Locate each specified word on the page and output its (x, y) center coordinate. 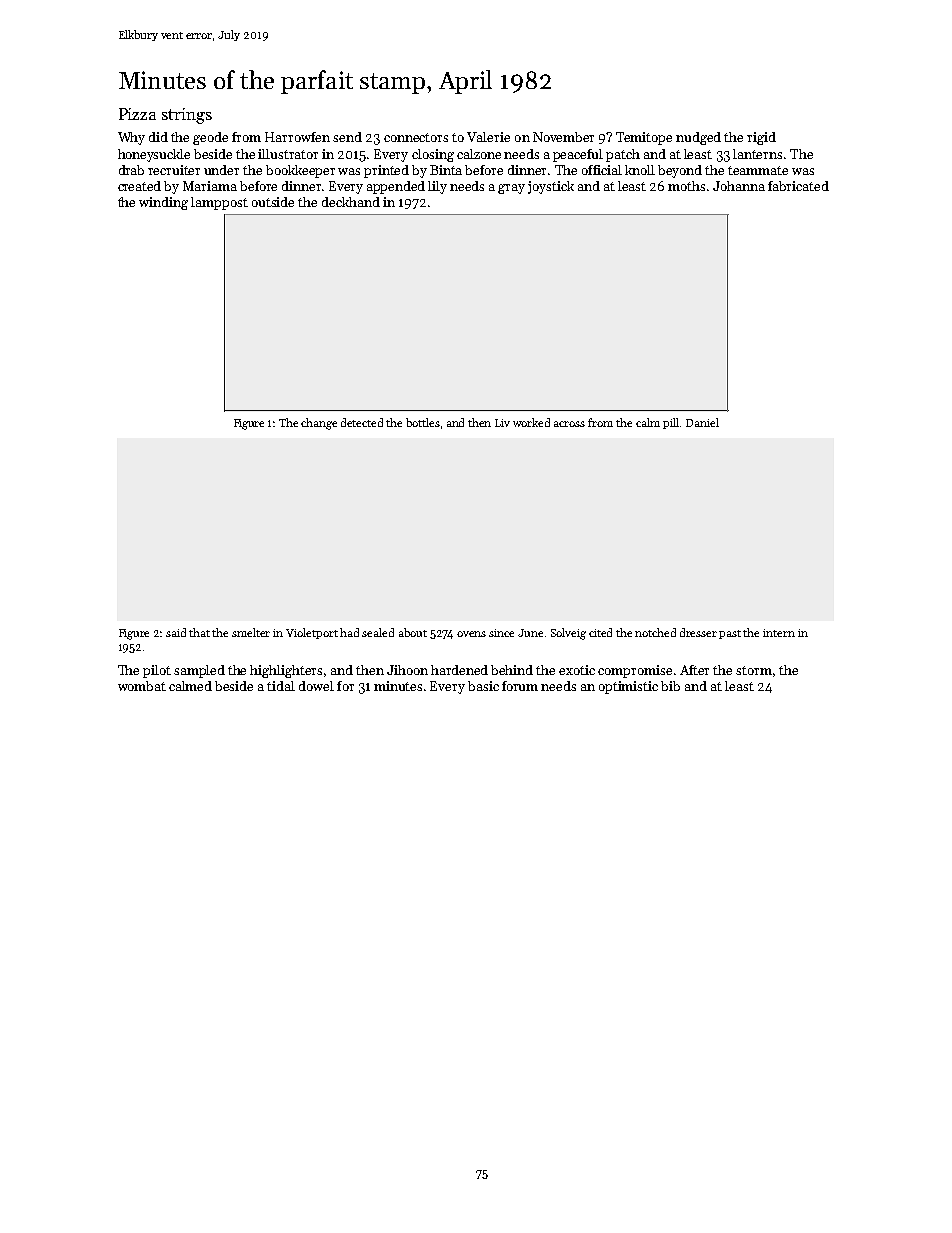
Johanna (739, 186)
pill (671, 423)
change (319, 424)
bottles (423, 422)
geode (210, 138)
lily (437, 187)
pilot (157, 671)
